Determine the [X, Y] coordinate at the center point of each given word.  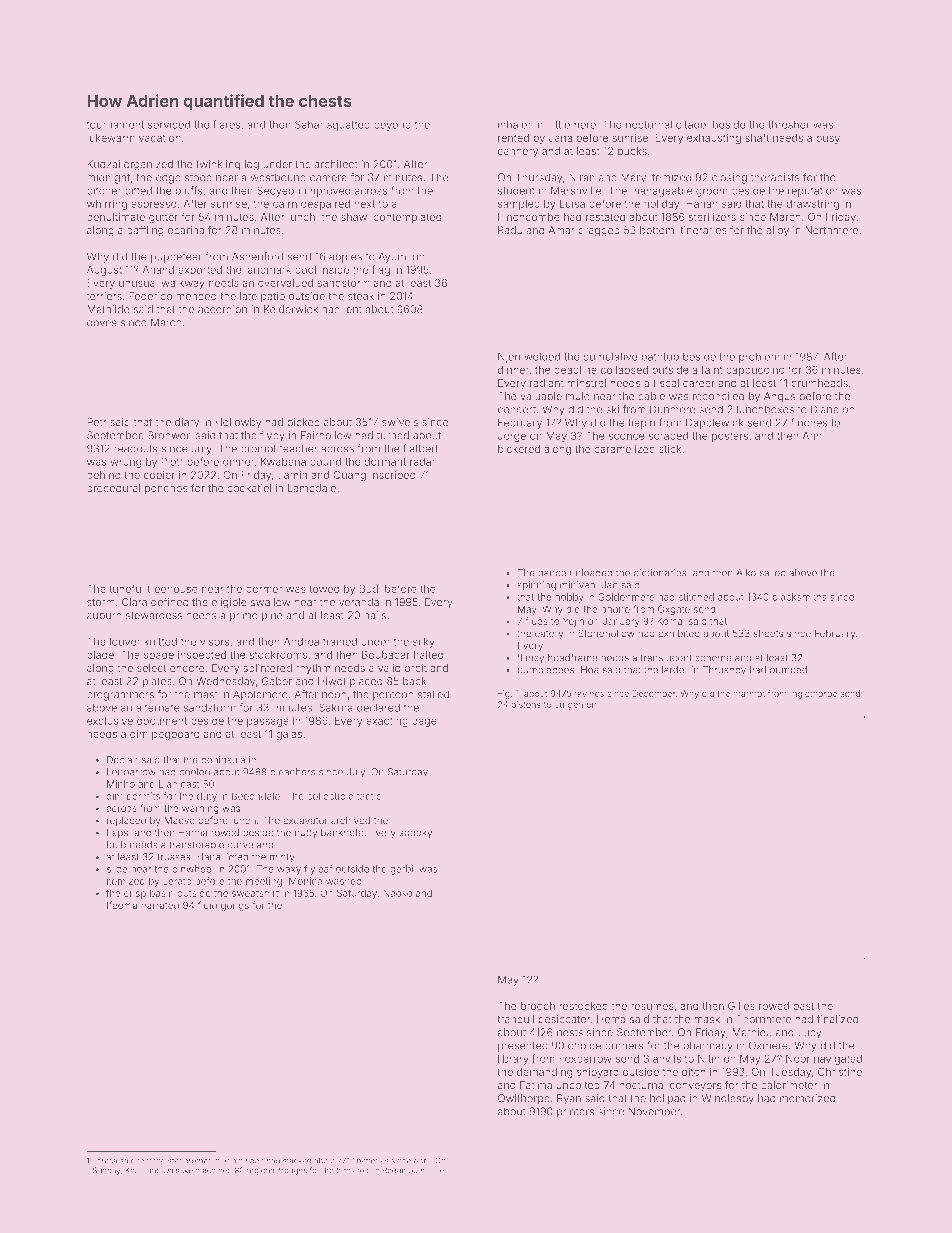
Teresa [105, 1160]
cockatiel [249, 488]
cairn [285, 204]
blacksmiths [799, 597]
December [654, 693]
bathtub [660, 357]
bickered [519, 449]
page [424, 722]
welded [542, 357]
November [654, 1111]
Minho [121, 784]
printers [575, 1112]
